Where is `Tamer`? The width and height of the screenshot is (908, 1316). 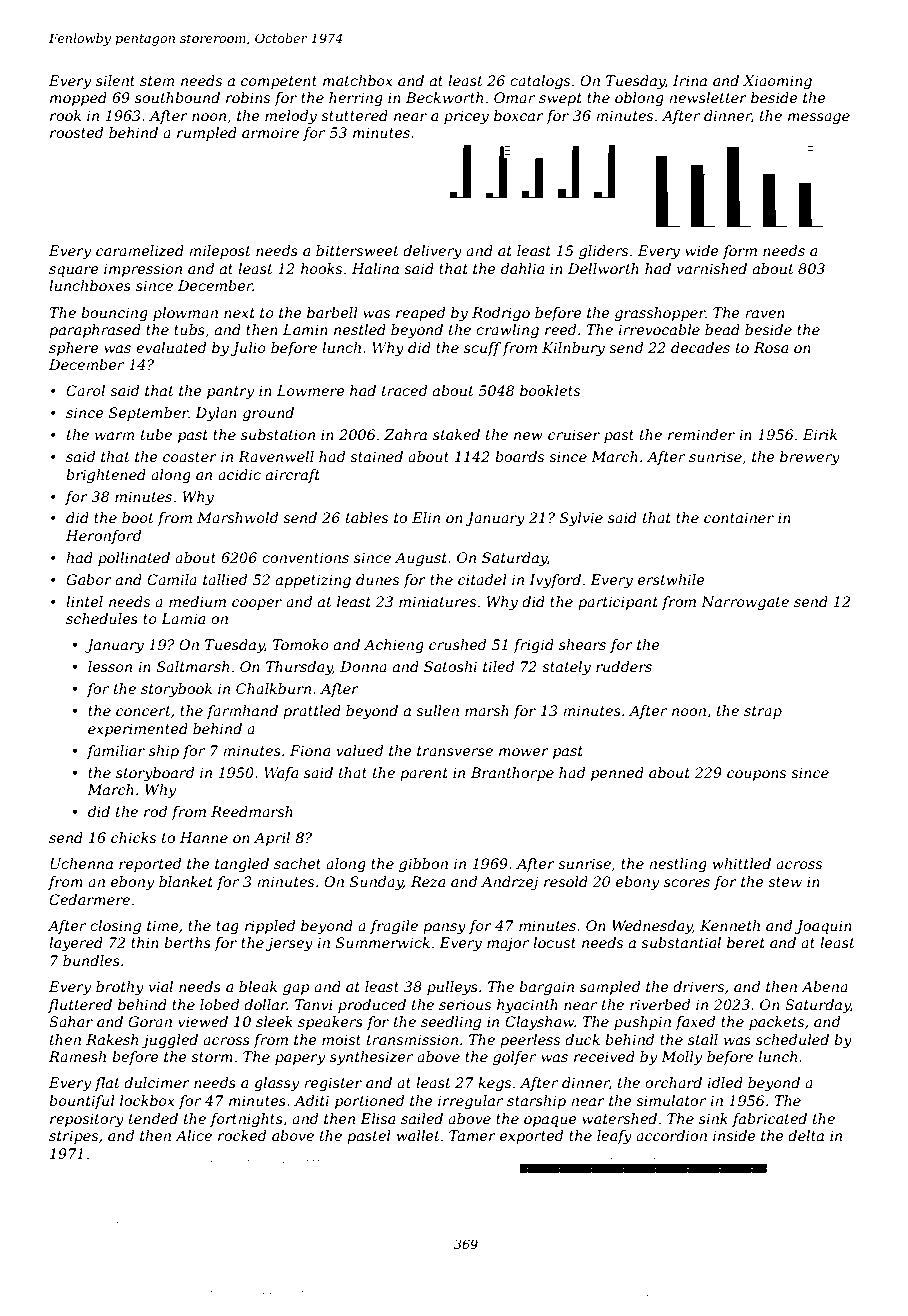 Tamer is located at coordinates (472, 1135).
